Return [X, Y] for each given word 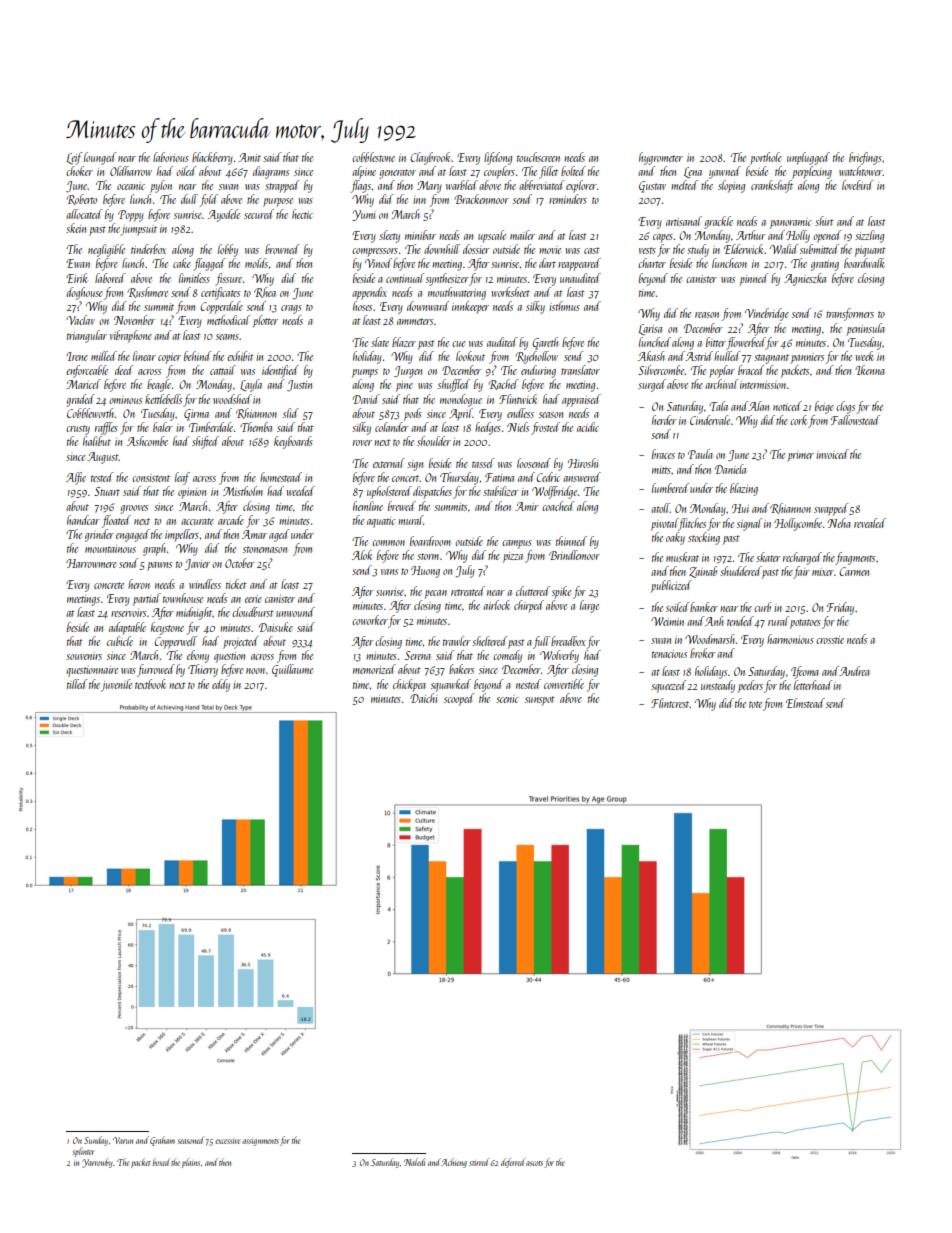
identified [280, 371]
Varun [123, 1140]
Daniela [730, 469]
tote [755, 704]
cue [458, 344]
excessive [227, 1141]
